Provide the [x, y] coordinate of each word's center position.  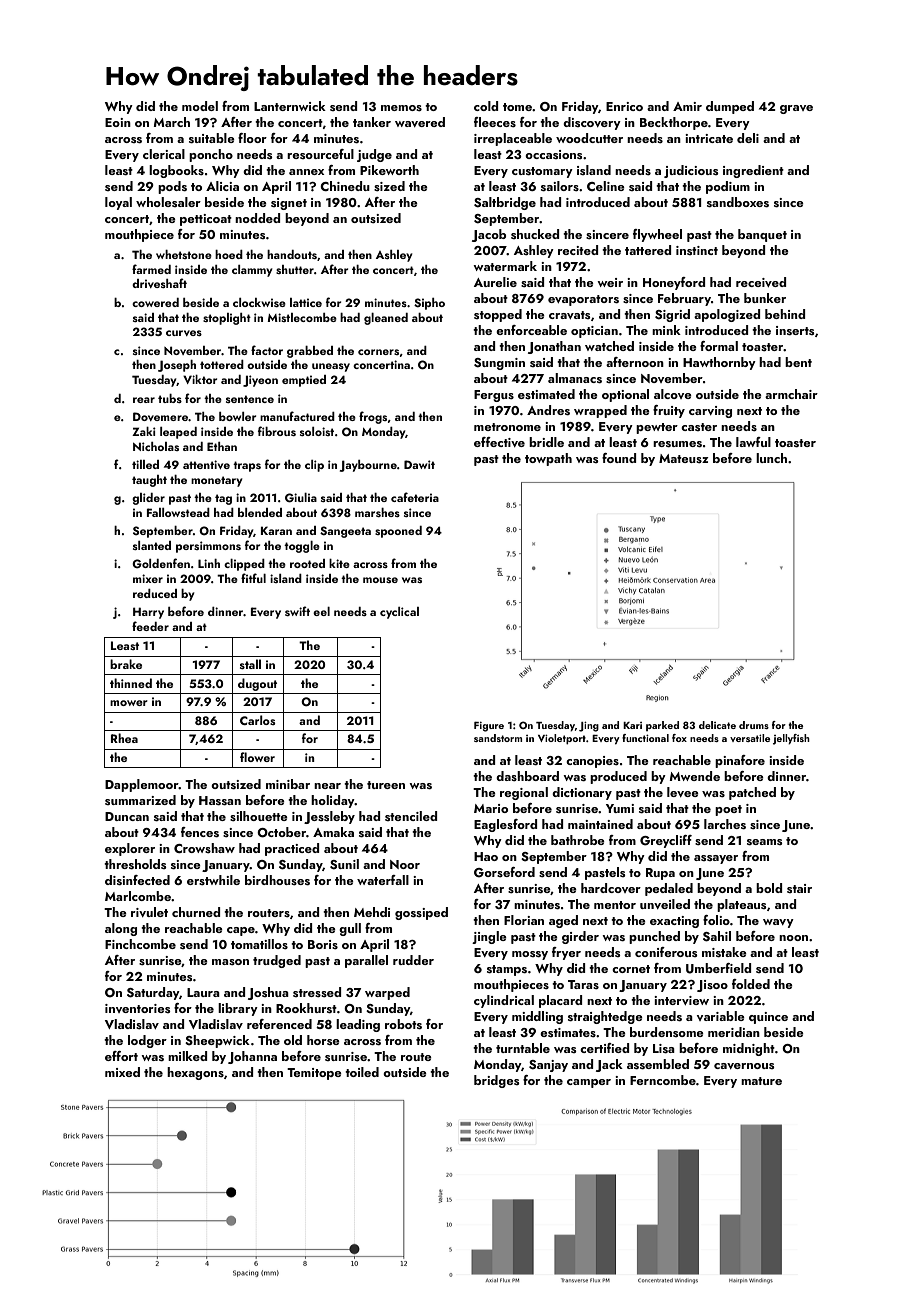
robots [403, 1024]
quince [768, 1018]
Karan [276, 530]
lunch [771, 458]
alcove [673, 394]
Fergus [494, 396]
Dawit [419, 464]
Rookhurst [306, 1008]
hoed [229, 254]
